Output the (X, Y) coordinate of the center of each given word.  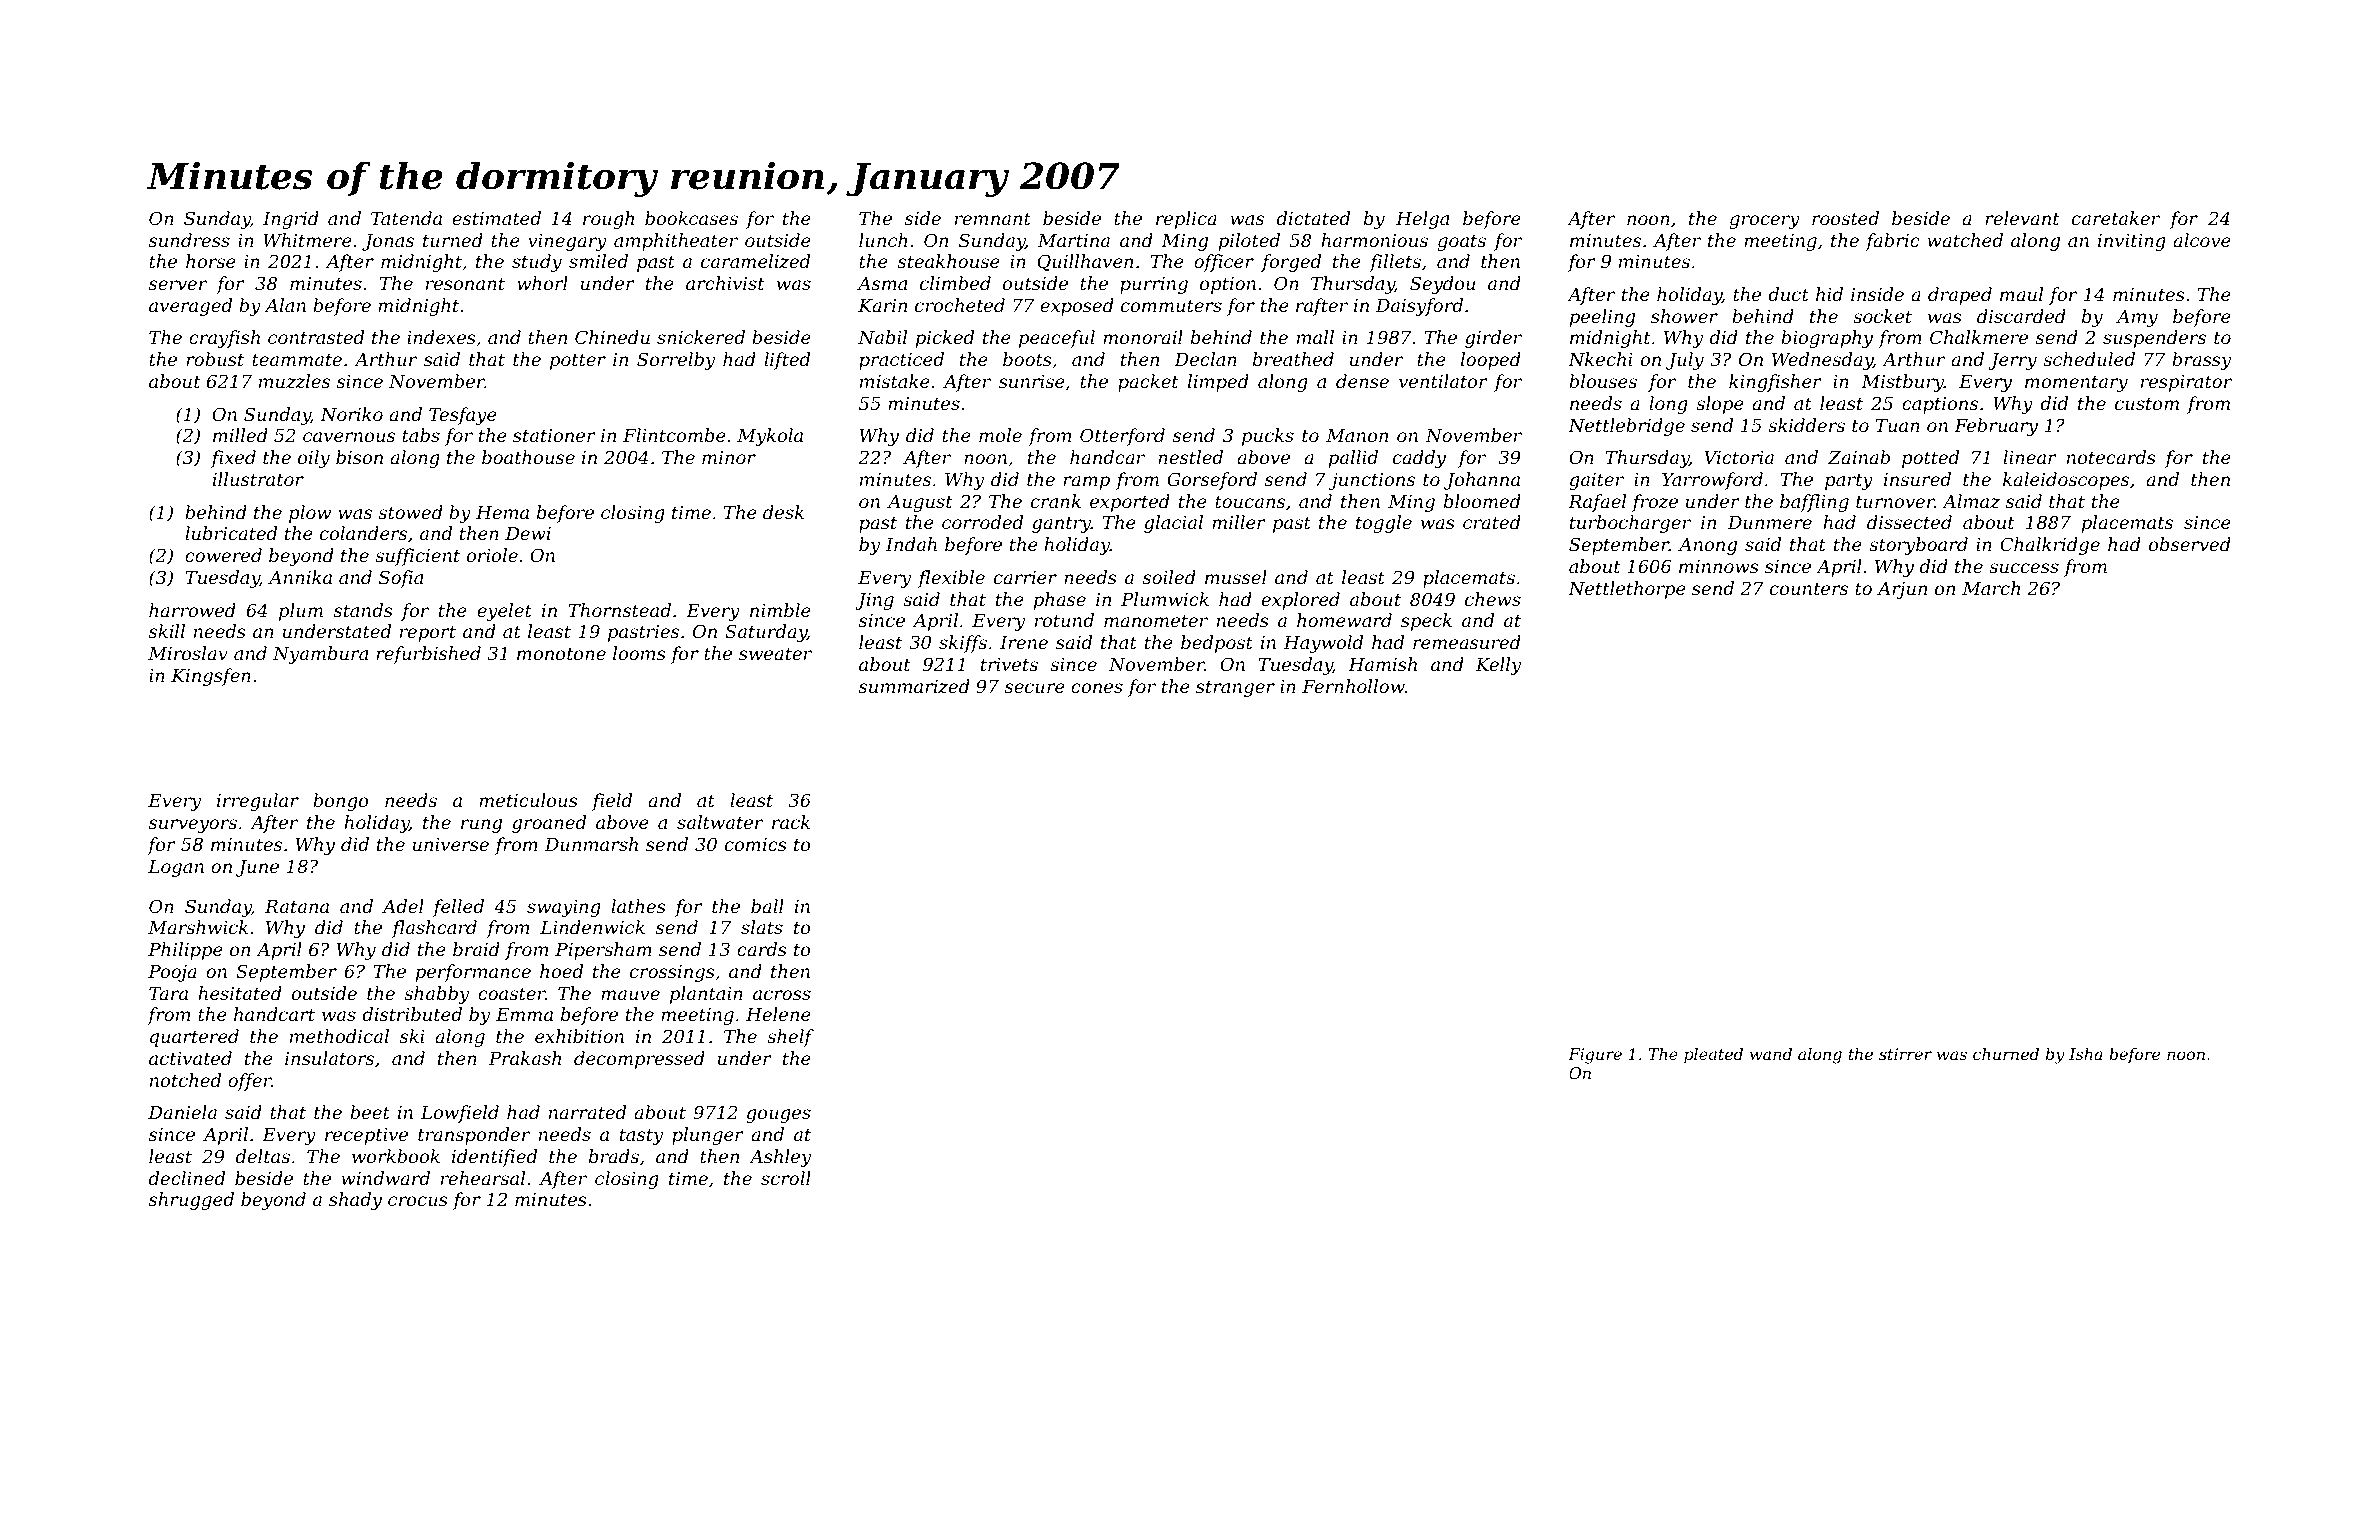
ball (767, 906)
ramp (1086, 483)
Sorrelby (676, 361)
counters (1809, 589)
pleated (1713, 1056)
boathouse (528, 457)
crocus (418, 1201)
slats (762, 927)
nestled (1190, 457)
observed (2190, 544)
